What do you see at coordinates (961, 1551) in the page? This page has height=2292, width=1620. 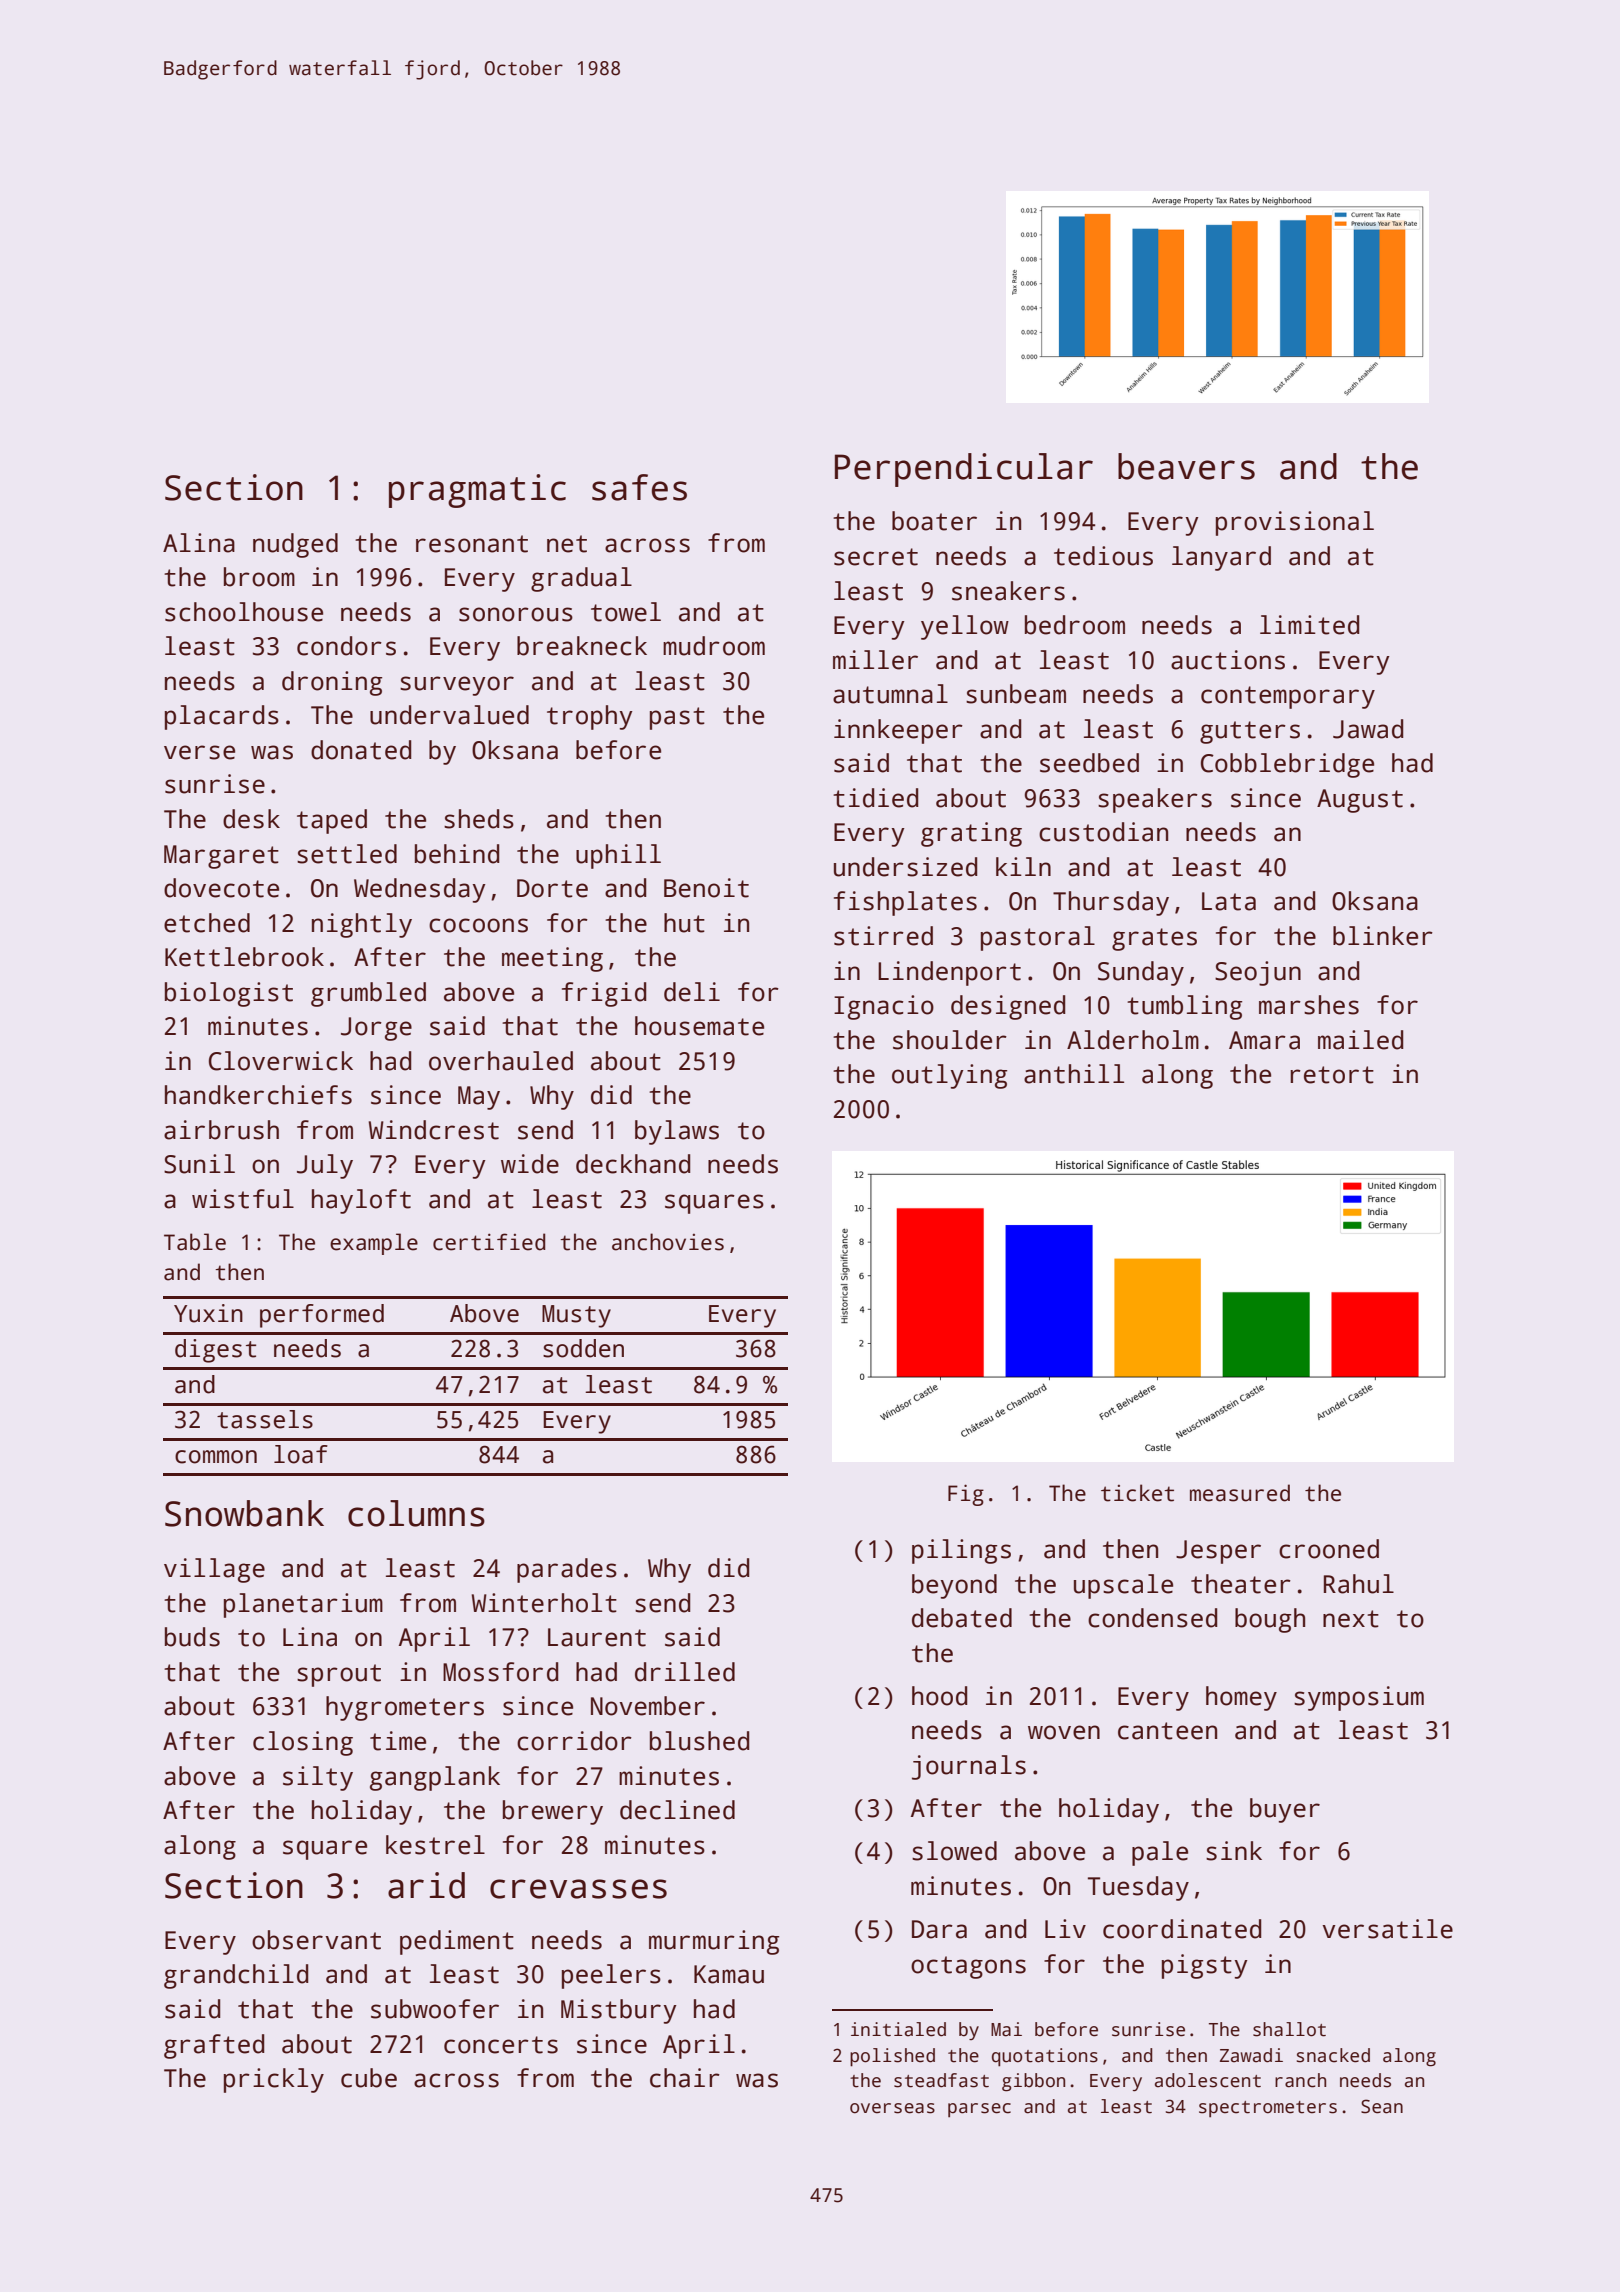 I see `pilings` at bounding box center [961, 1551].
